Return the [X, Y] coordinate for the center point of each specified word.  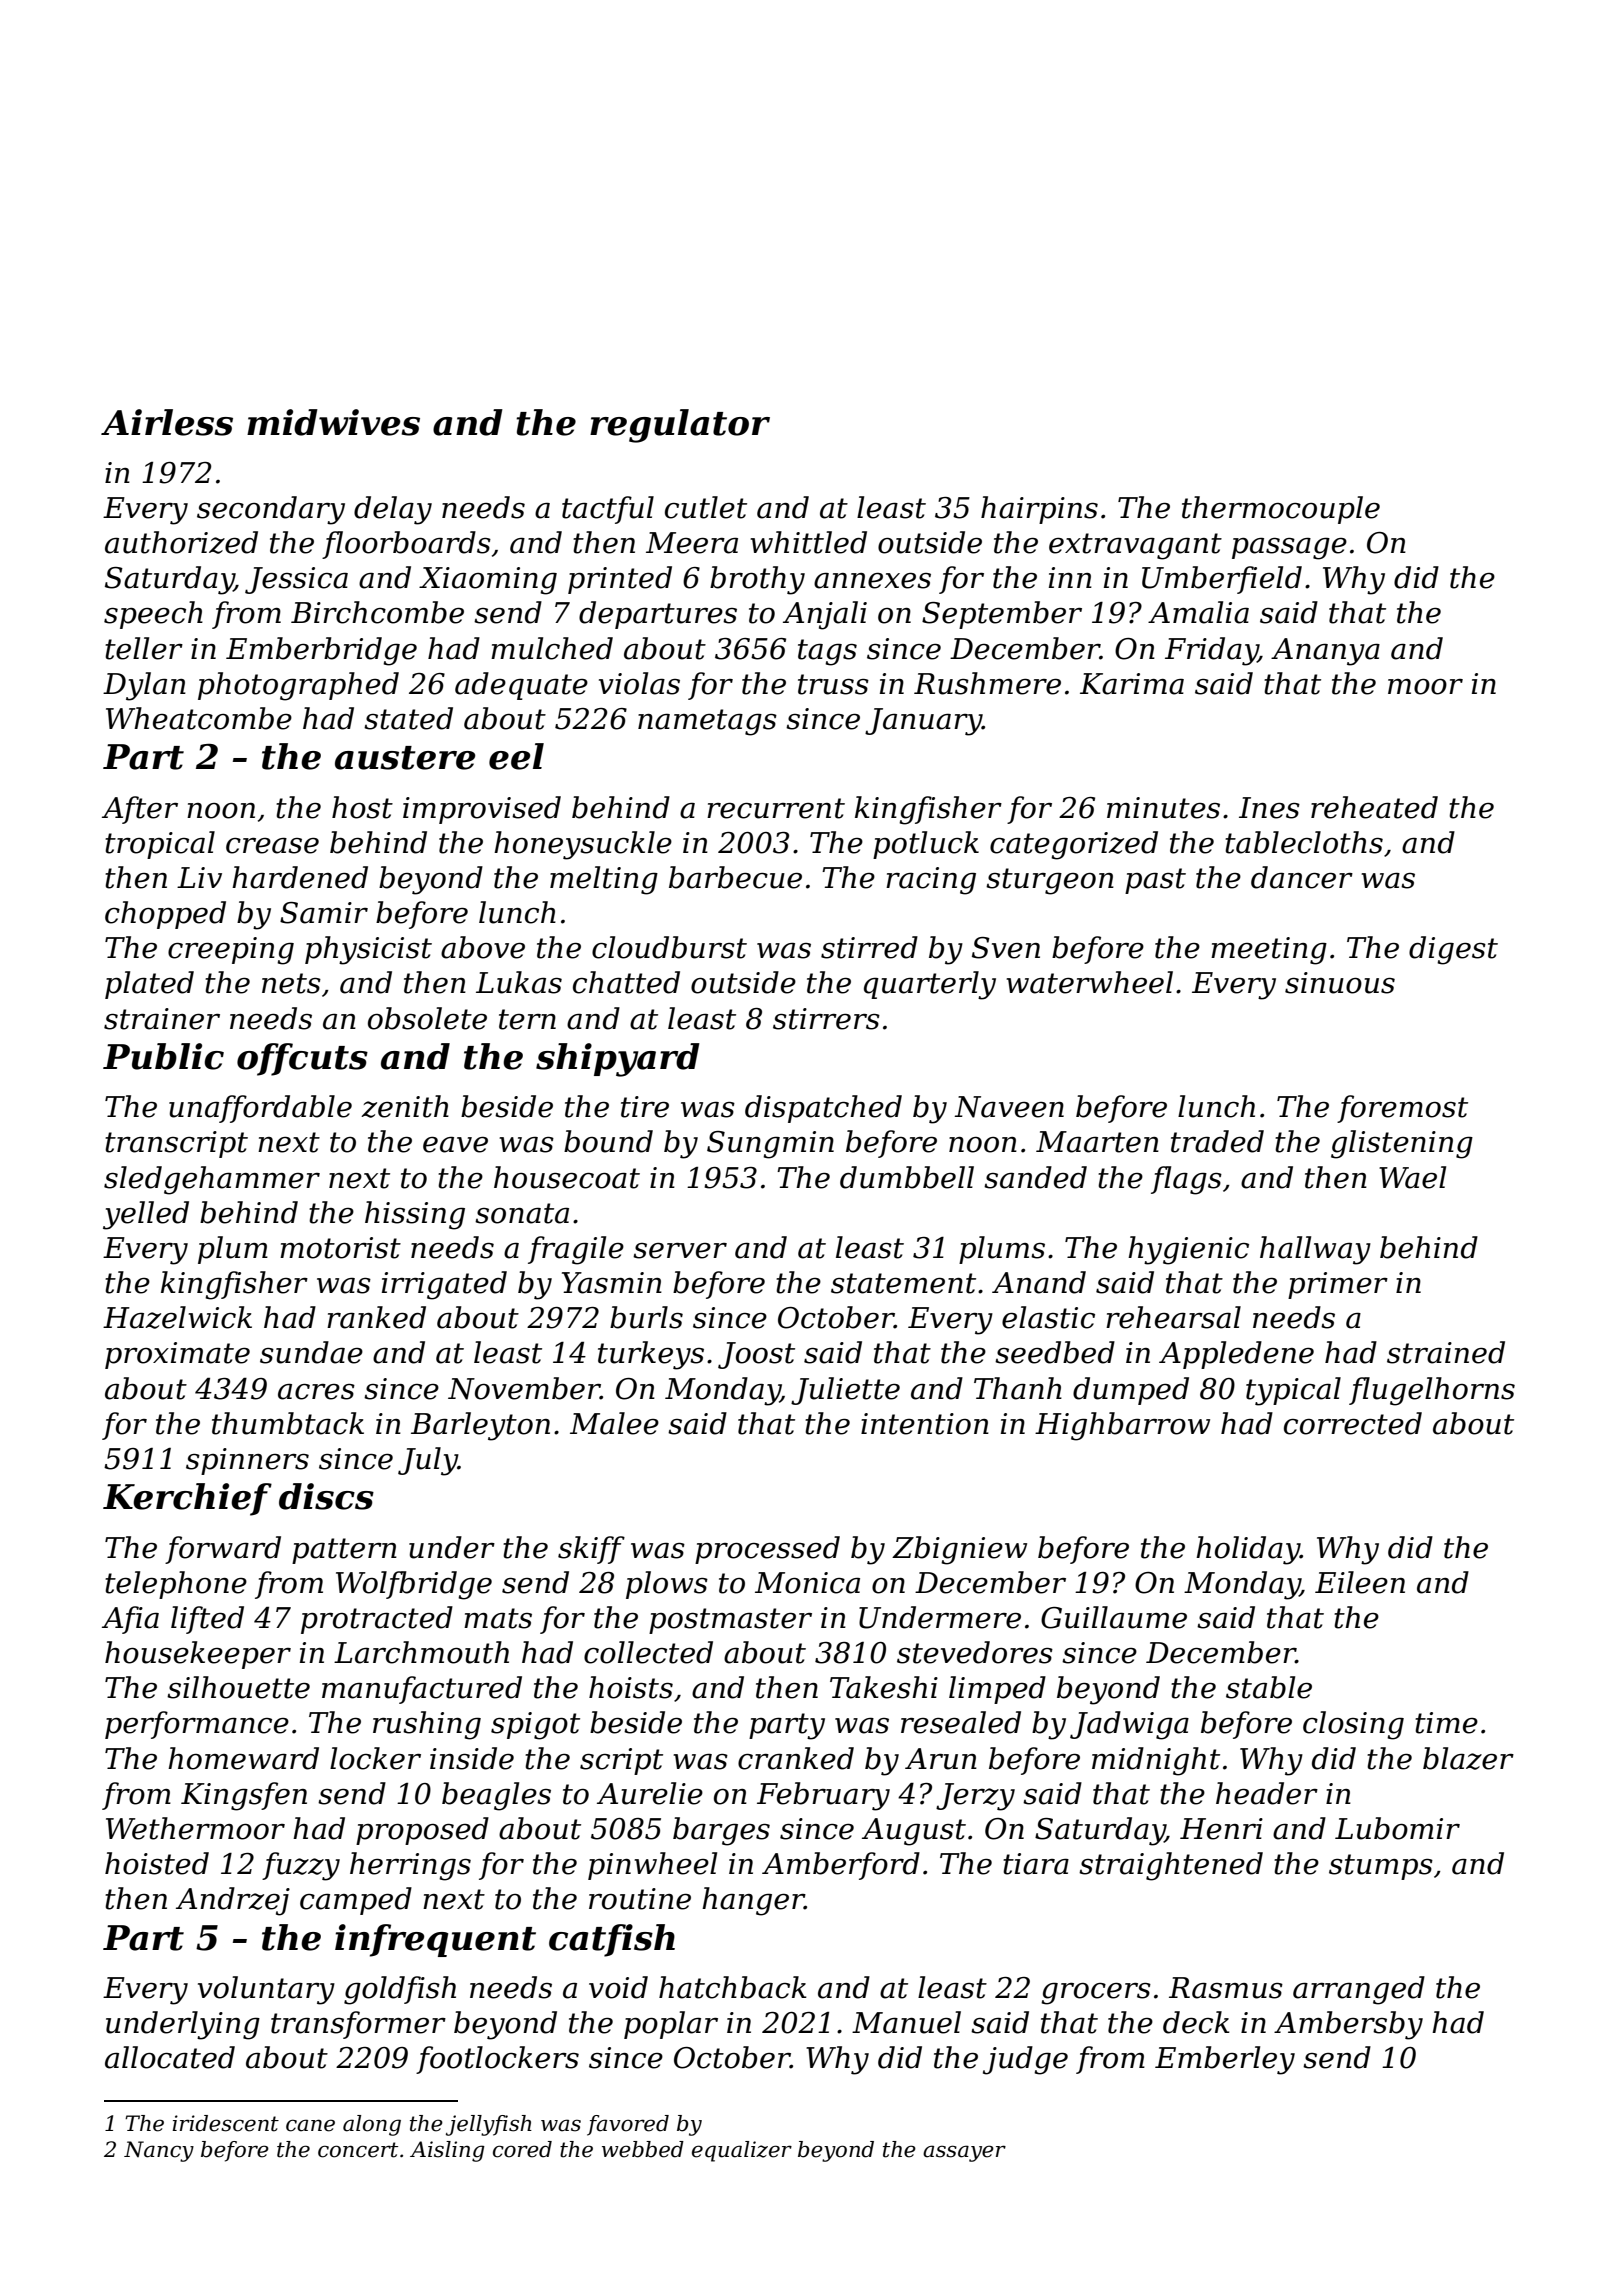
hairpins [1039, 510]
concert [358, 2150]
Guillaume [1114, 1617]
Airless [167, 422]
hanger [753, 1901]
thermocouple [1281, 510]
